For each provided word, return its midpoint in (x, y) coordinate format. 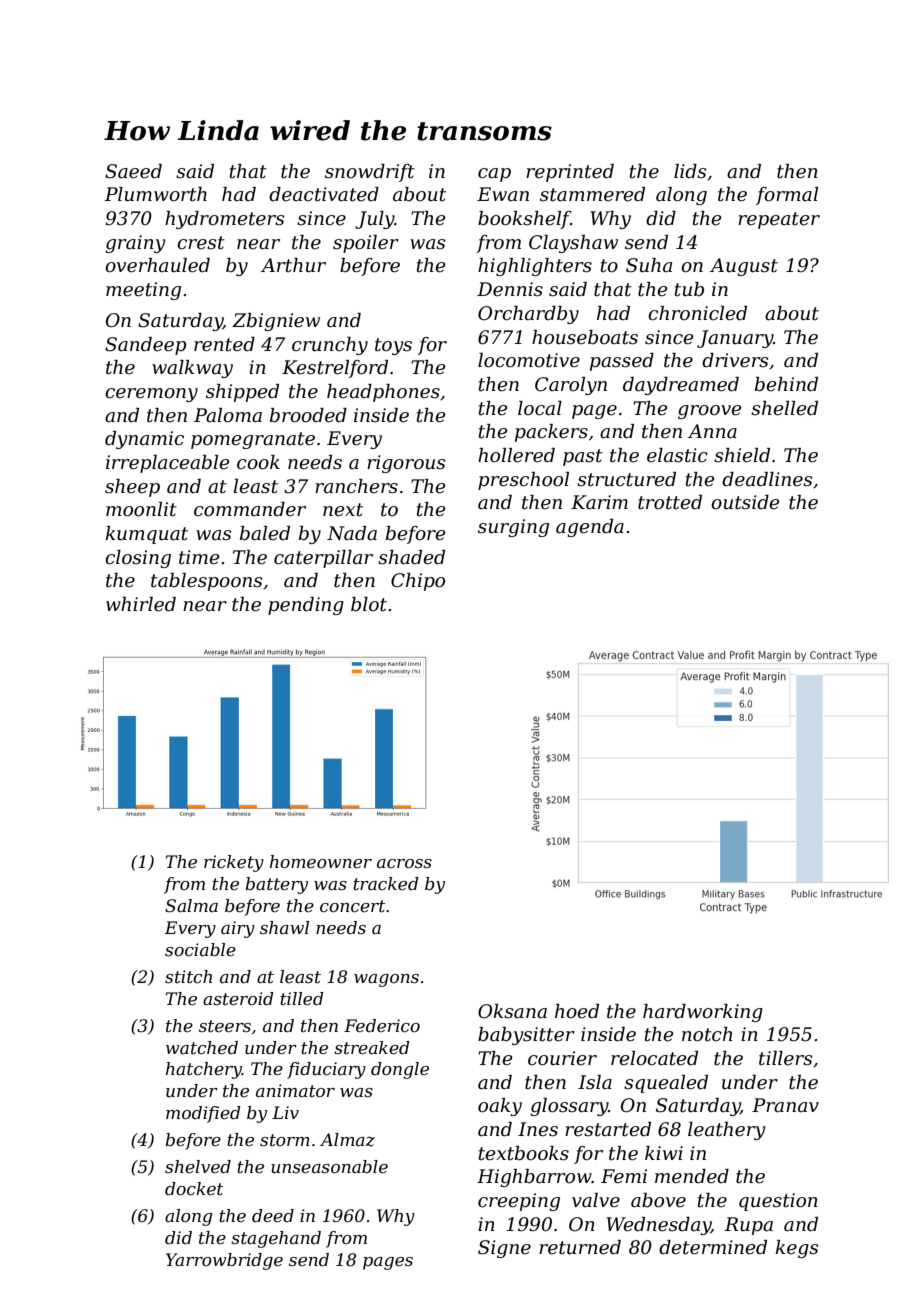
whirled (141, 604)
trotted (670, 502)
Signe (504, 1249)
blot (369, 604)
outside (745, 502)
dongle (400, 1070)
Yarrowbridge (224, 1261)
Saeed (133, 171)
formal (787, 196)
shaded (411, 557)
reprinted (570, 173)
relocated (654, 1058)
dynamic (144, 440)
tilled (302, 998)
